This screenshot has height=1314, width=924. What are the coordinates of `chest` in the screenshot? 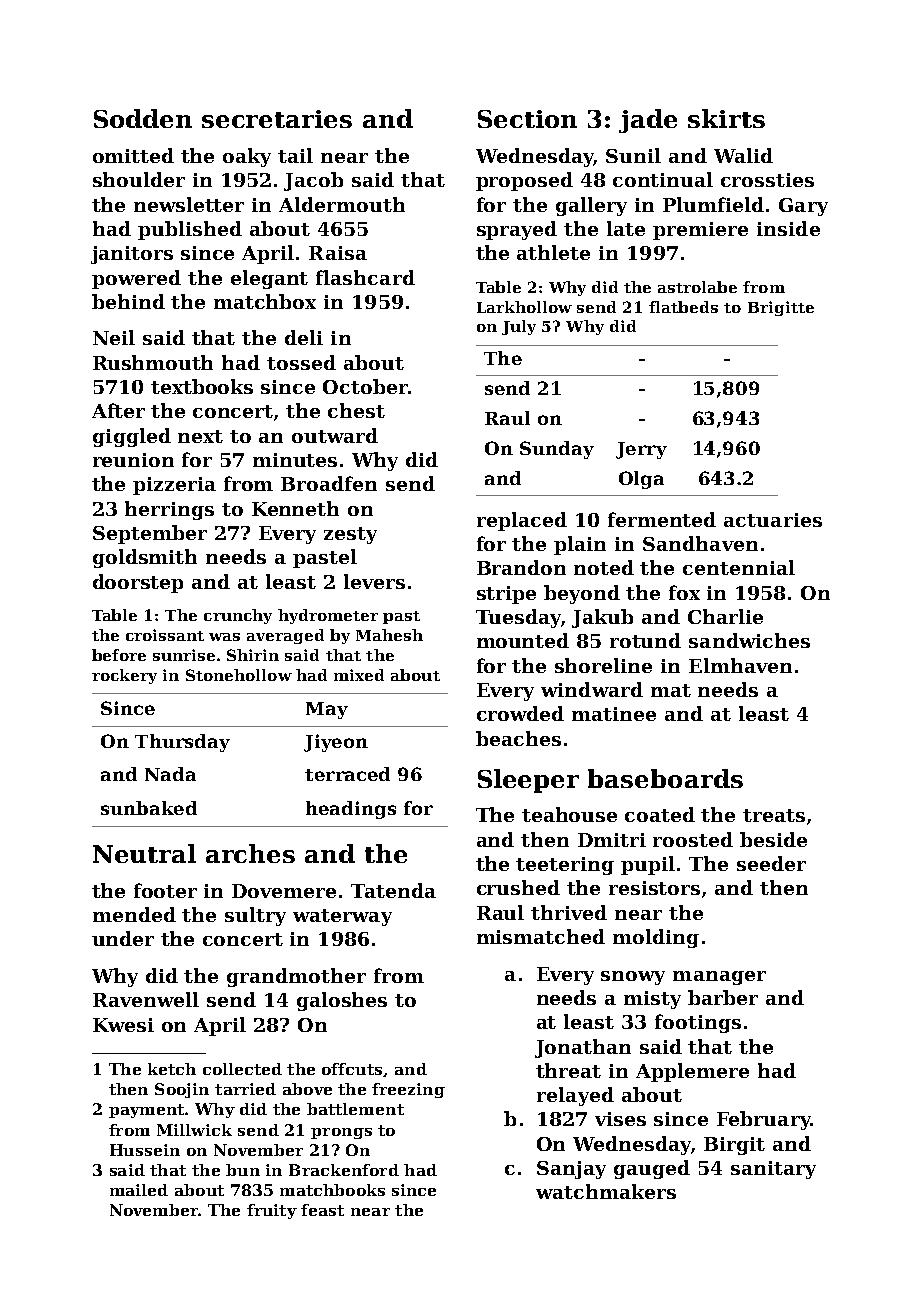 It's located at (356, 410).
